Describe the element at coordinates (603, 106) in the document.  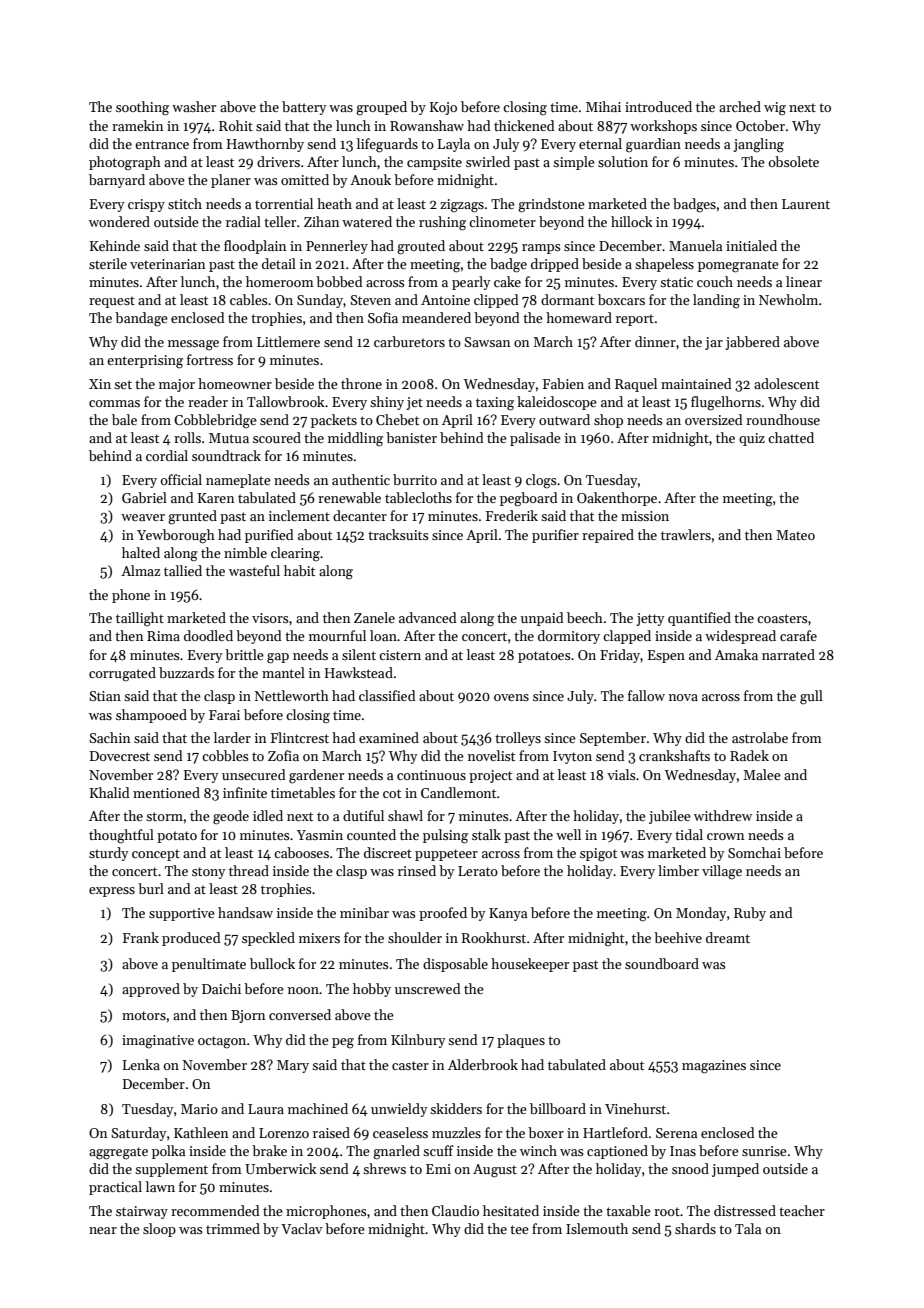
I see `Mihai` at that location.
